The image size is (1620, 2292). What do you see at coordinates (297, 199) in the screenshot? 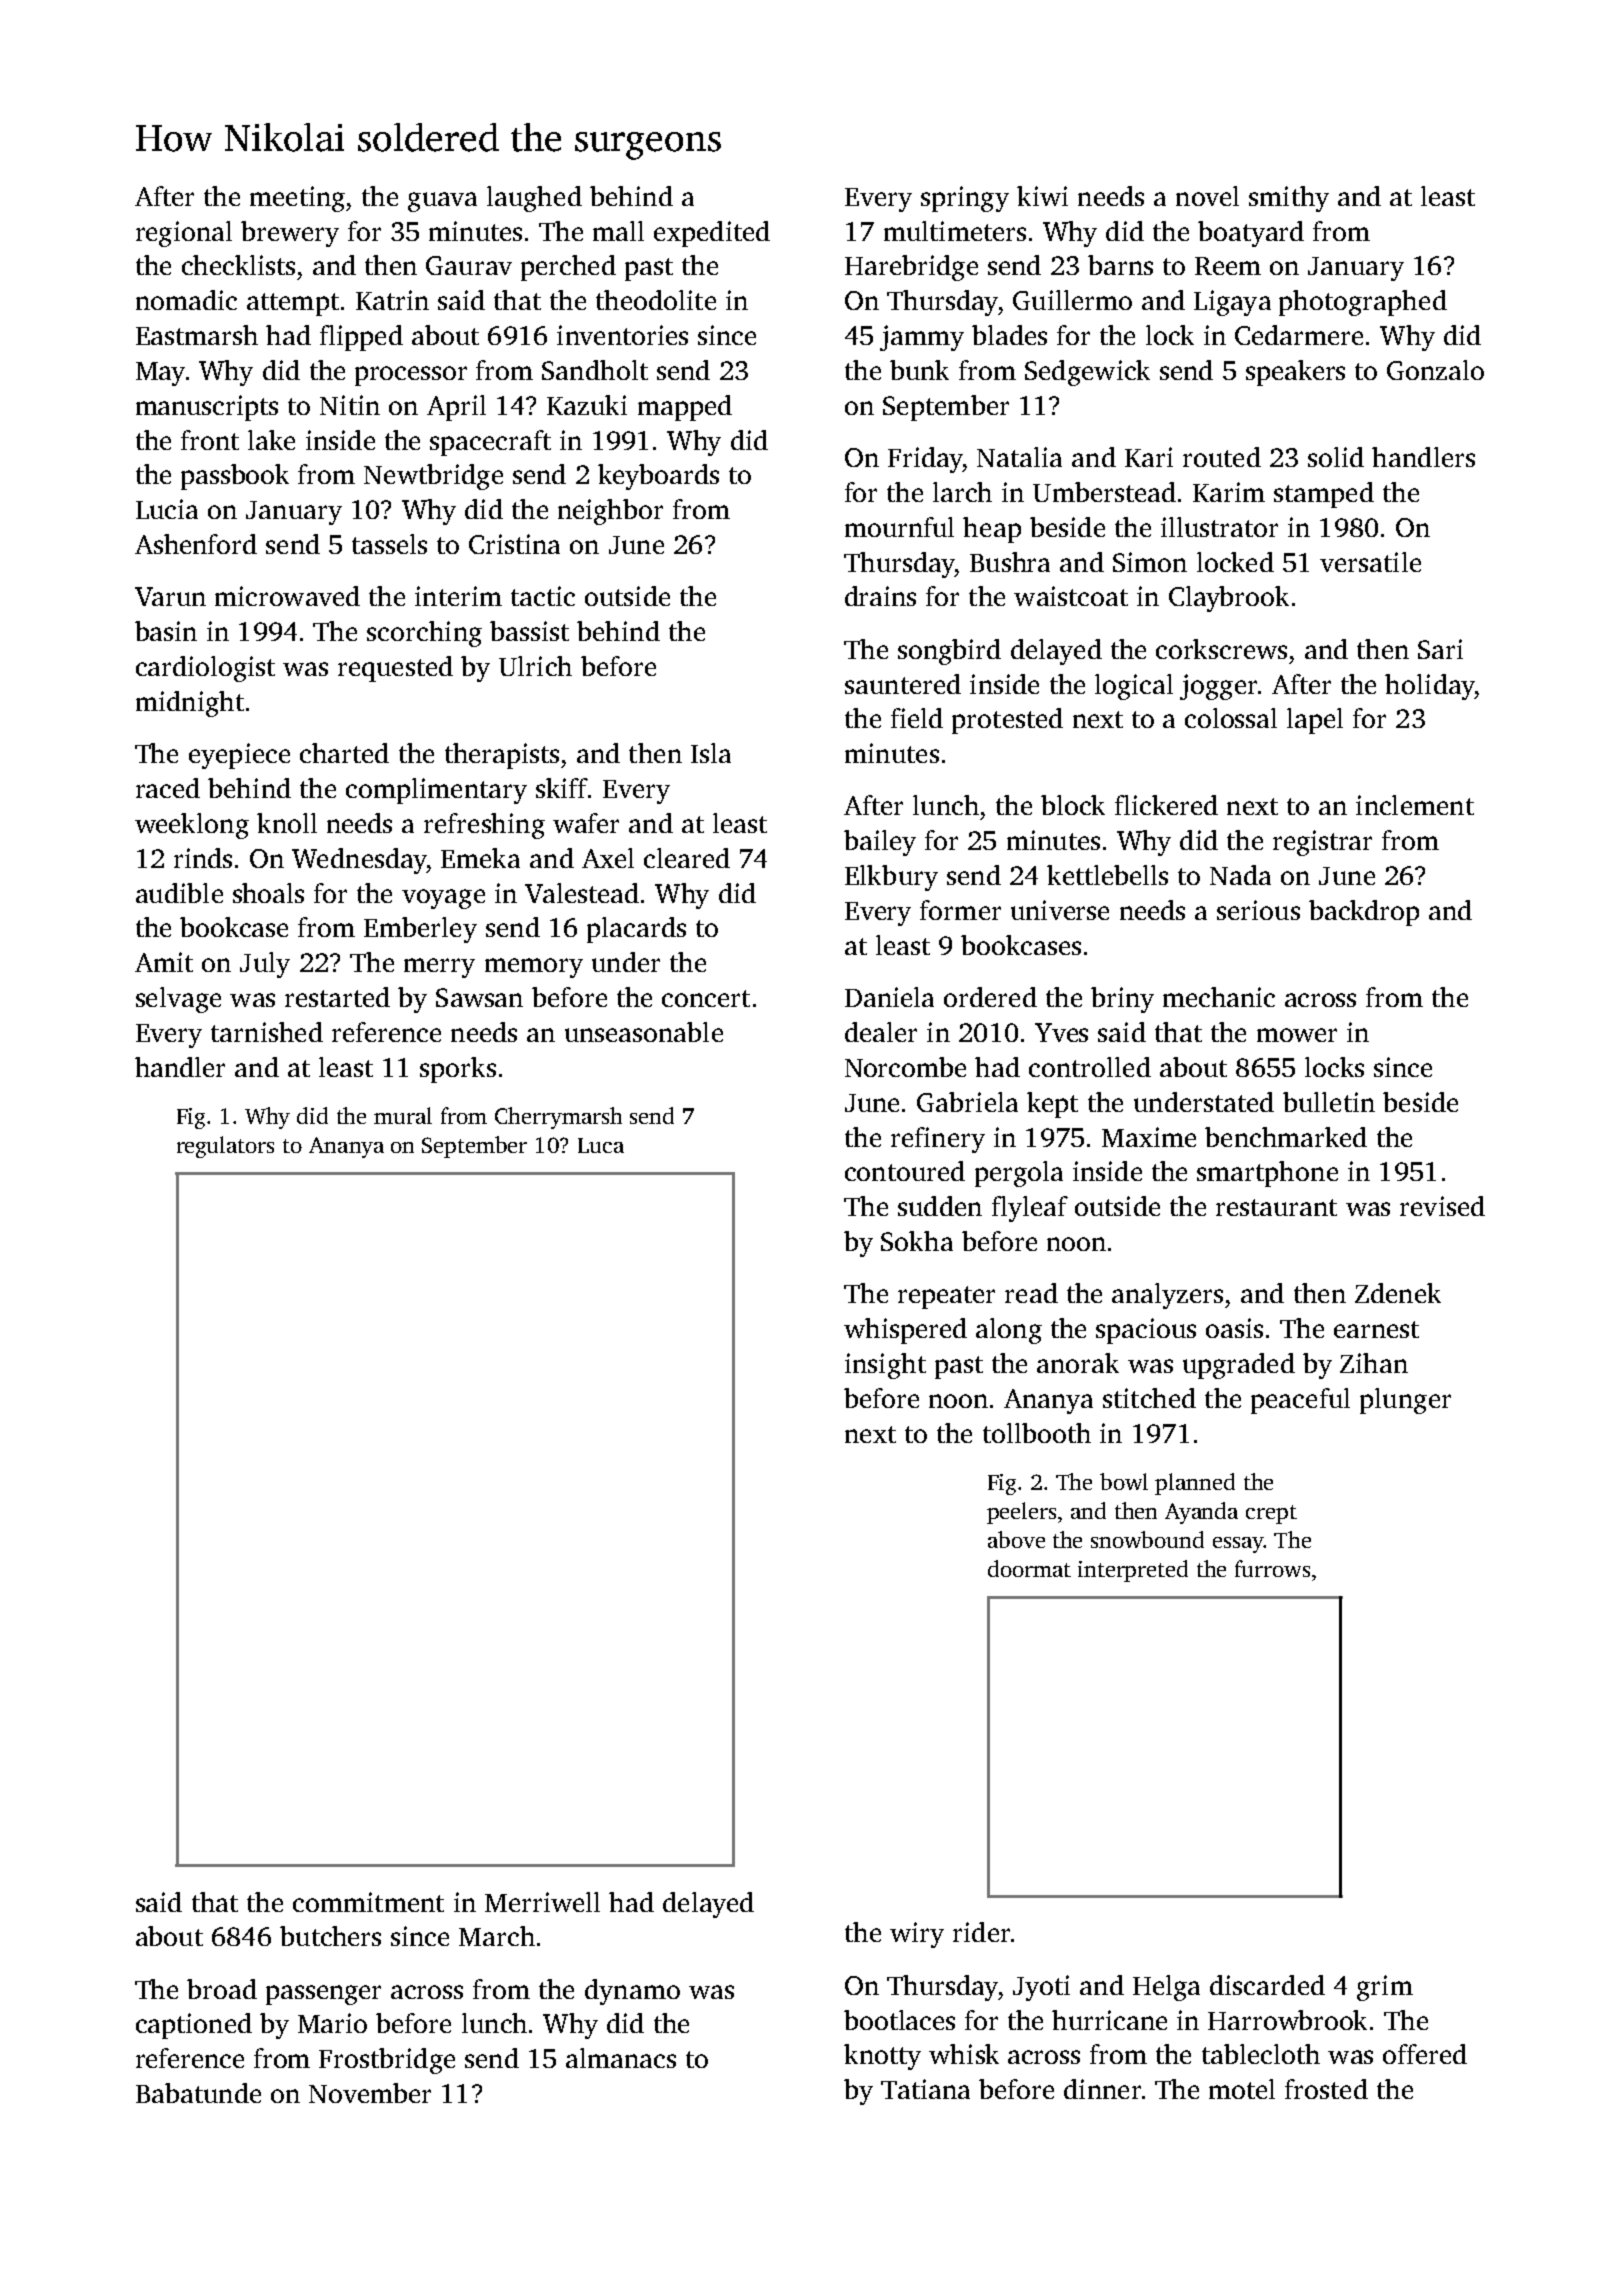
I see `meeting` at bounding box center [297, 199].
